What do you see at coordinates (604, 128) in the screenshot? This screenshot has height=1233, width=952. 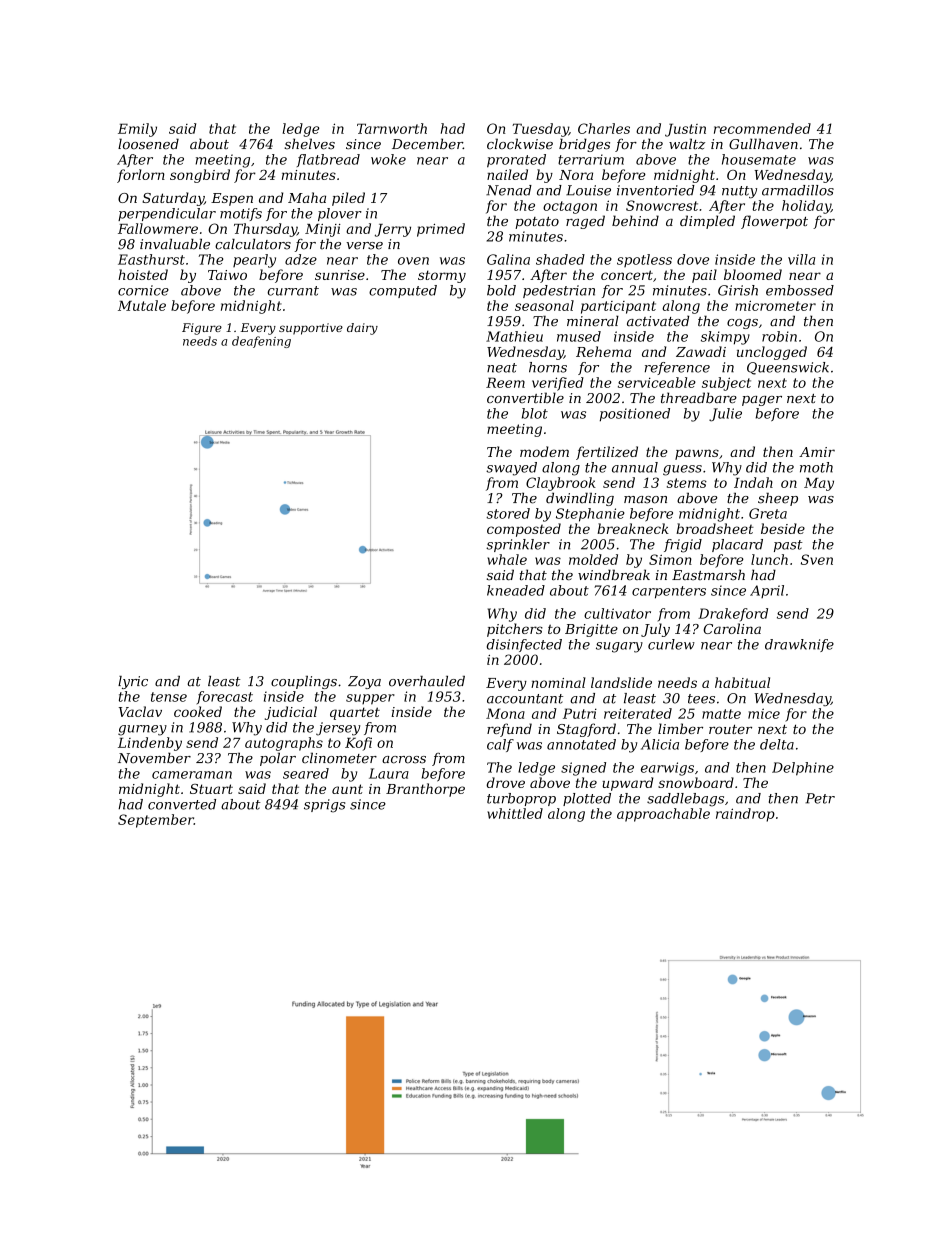 I see `Charles` at bounding box center [604, 128].
